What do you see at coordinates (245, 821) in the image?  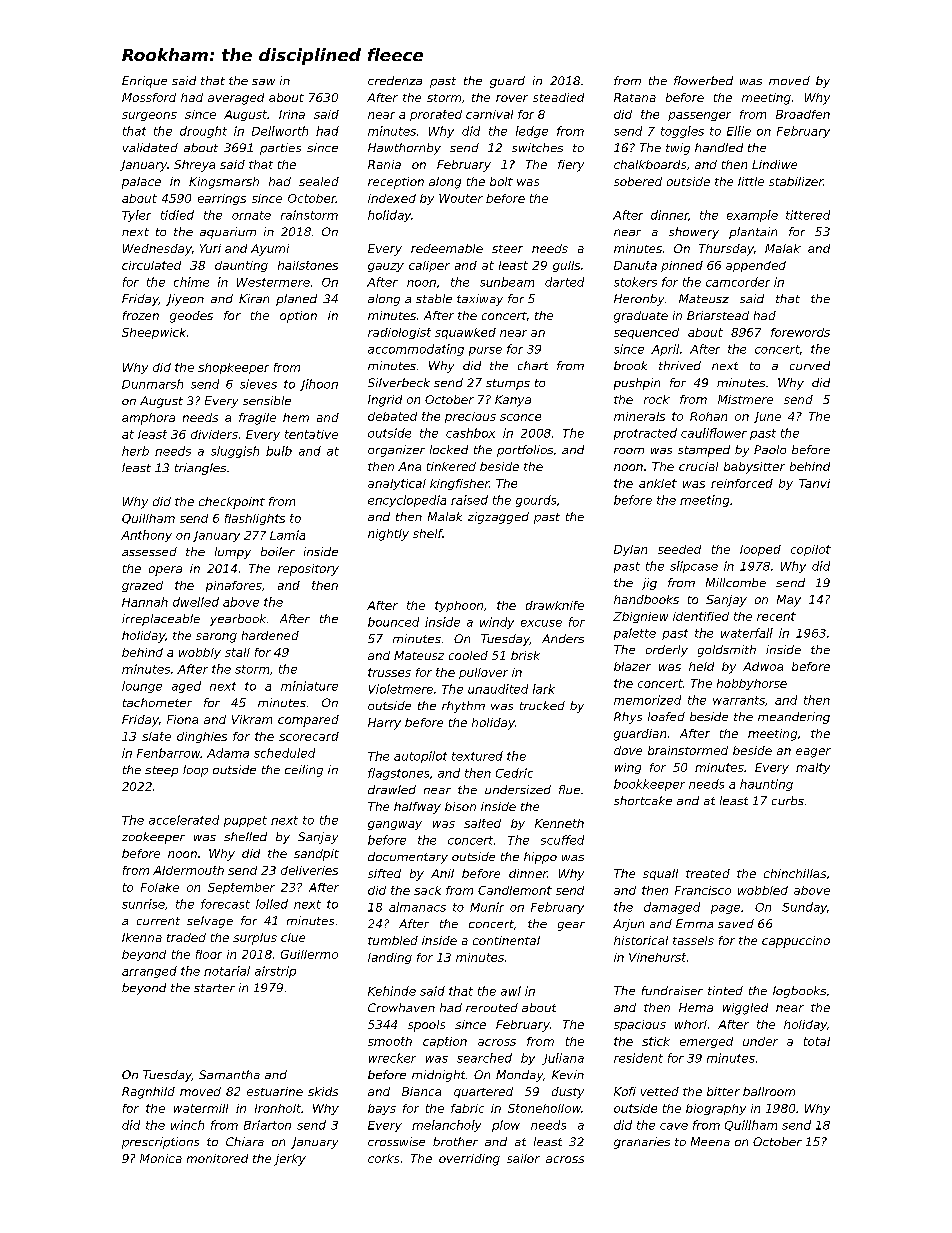 I see `puppet` at bounding box center [245, 821].
